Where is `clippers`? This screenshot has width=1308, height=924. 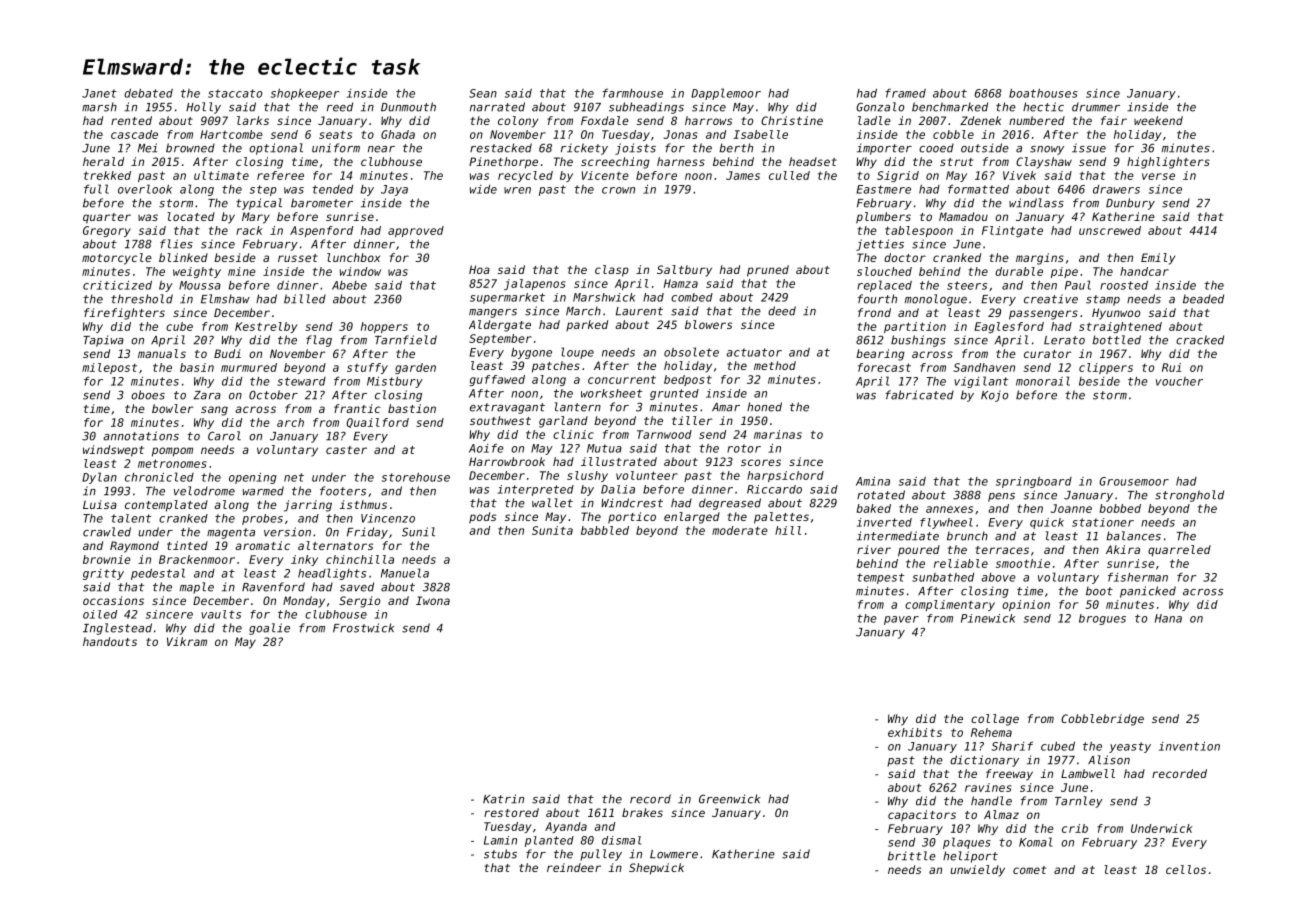 clippers is located at coordinates (1106, 368).
